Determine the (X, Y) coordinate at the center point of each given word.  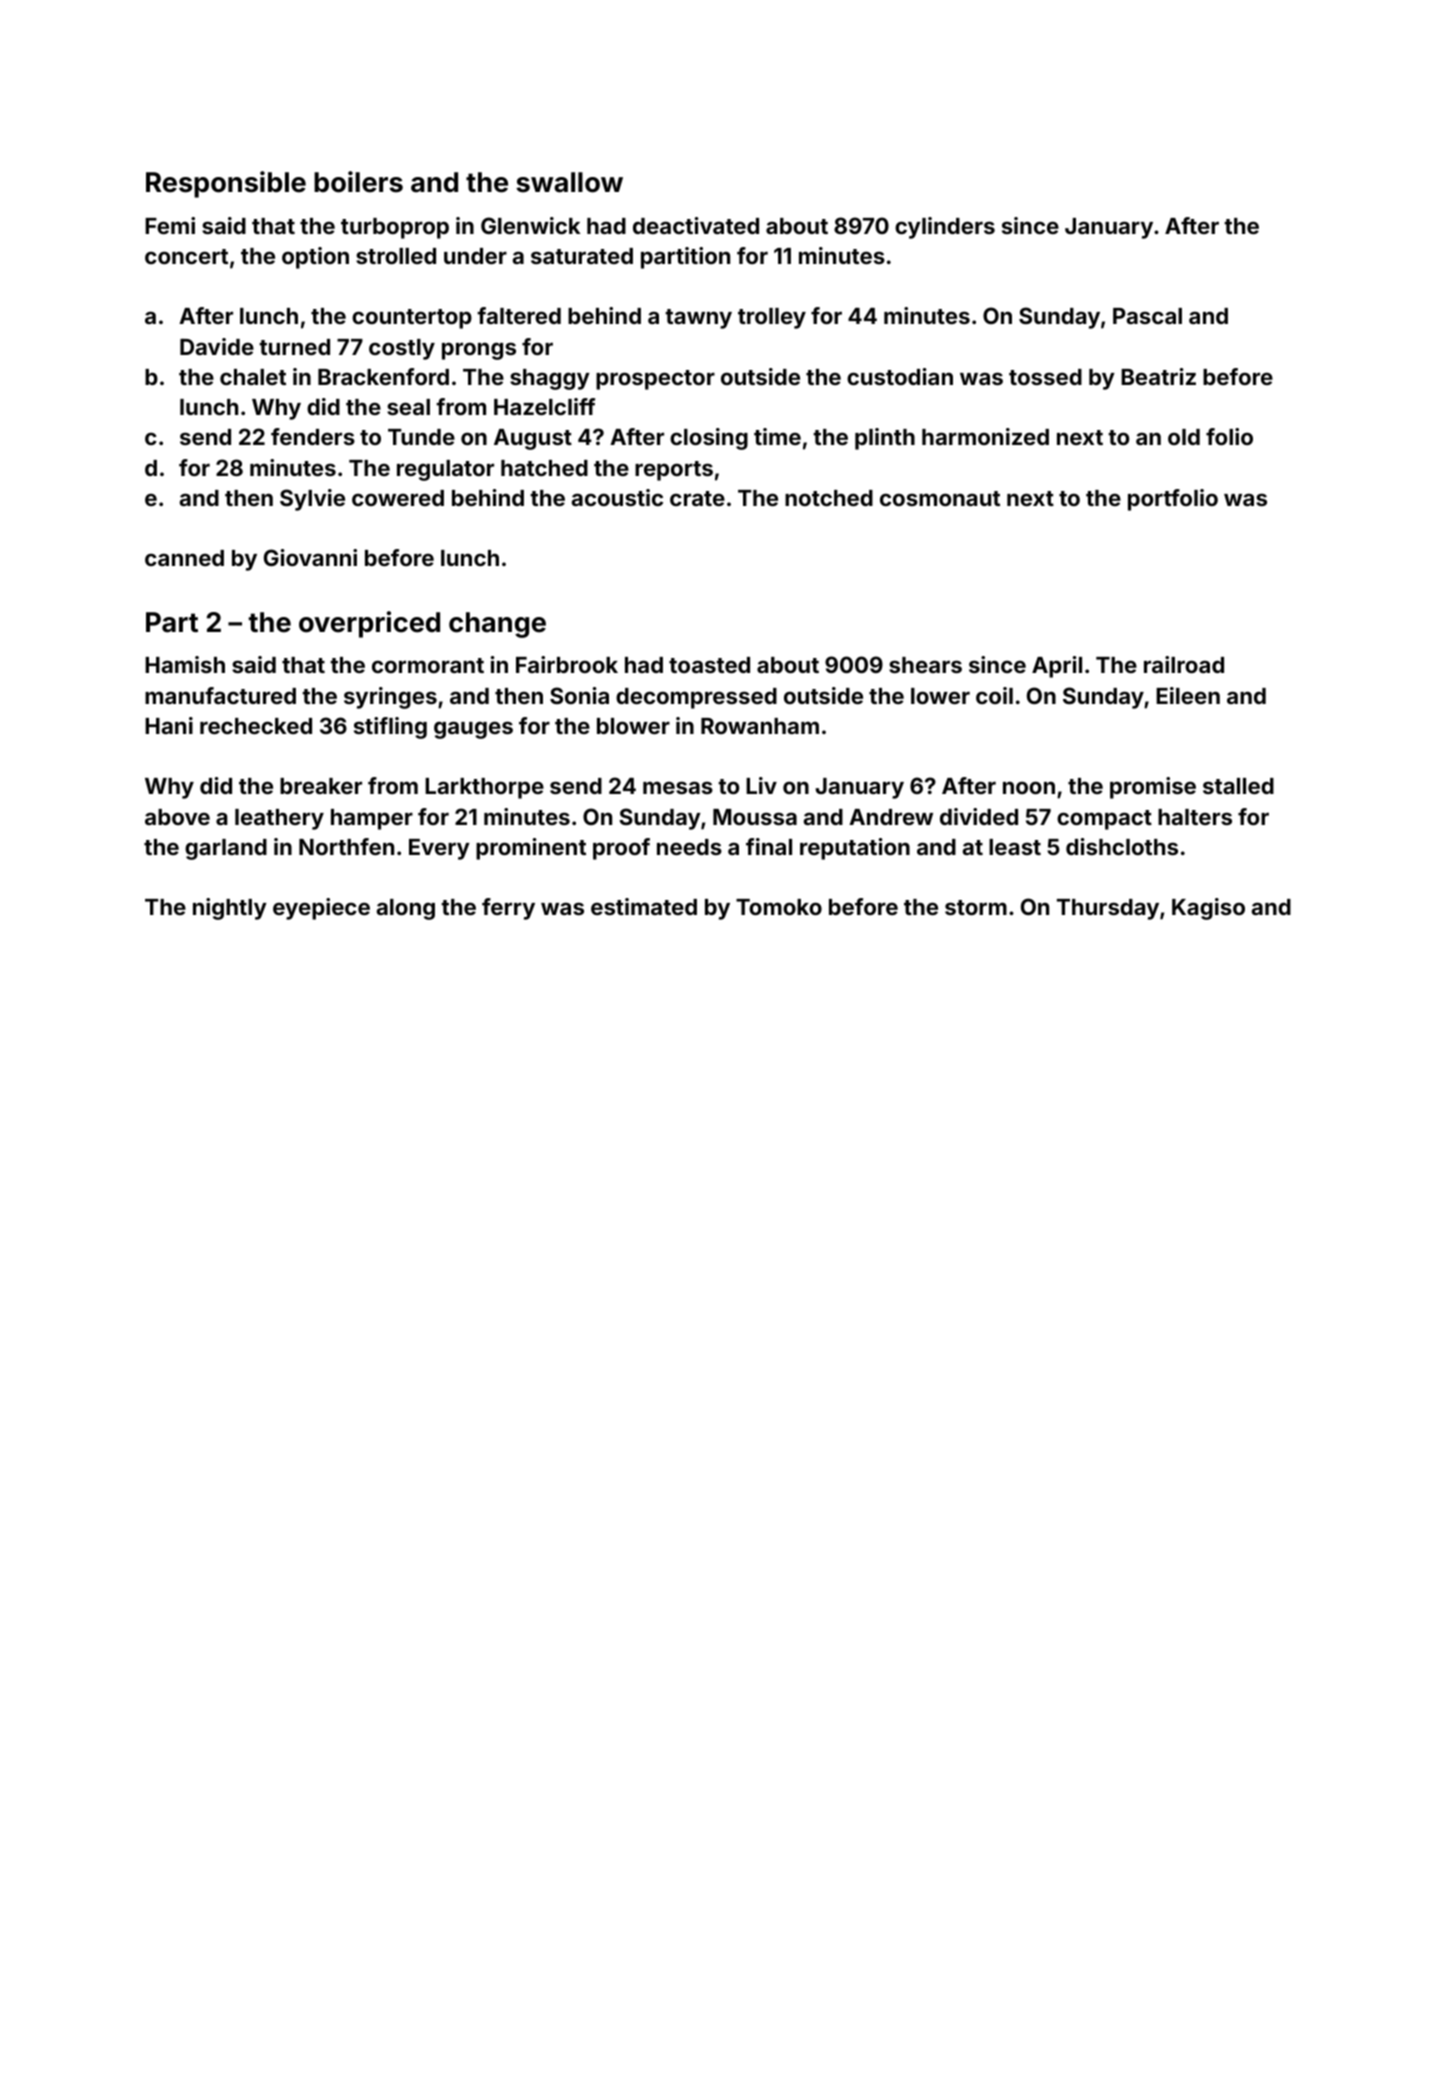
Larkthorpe (484, 788)
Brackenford (383, 376)
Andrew (891, 817)
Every (439, 849)
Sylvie (312, 500)
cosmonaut (940, 498)
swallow (569, 182)
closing (709, 439)
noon (1029, 787)
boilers (358, 182)
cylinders (945, 228)
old (1184, 437)
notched (829, 498)
